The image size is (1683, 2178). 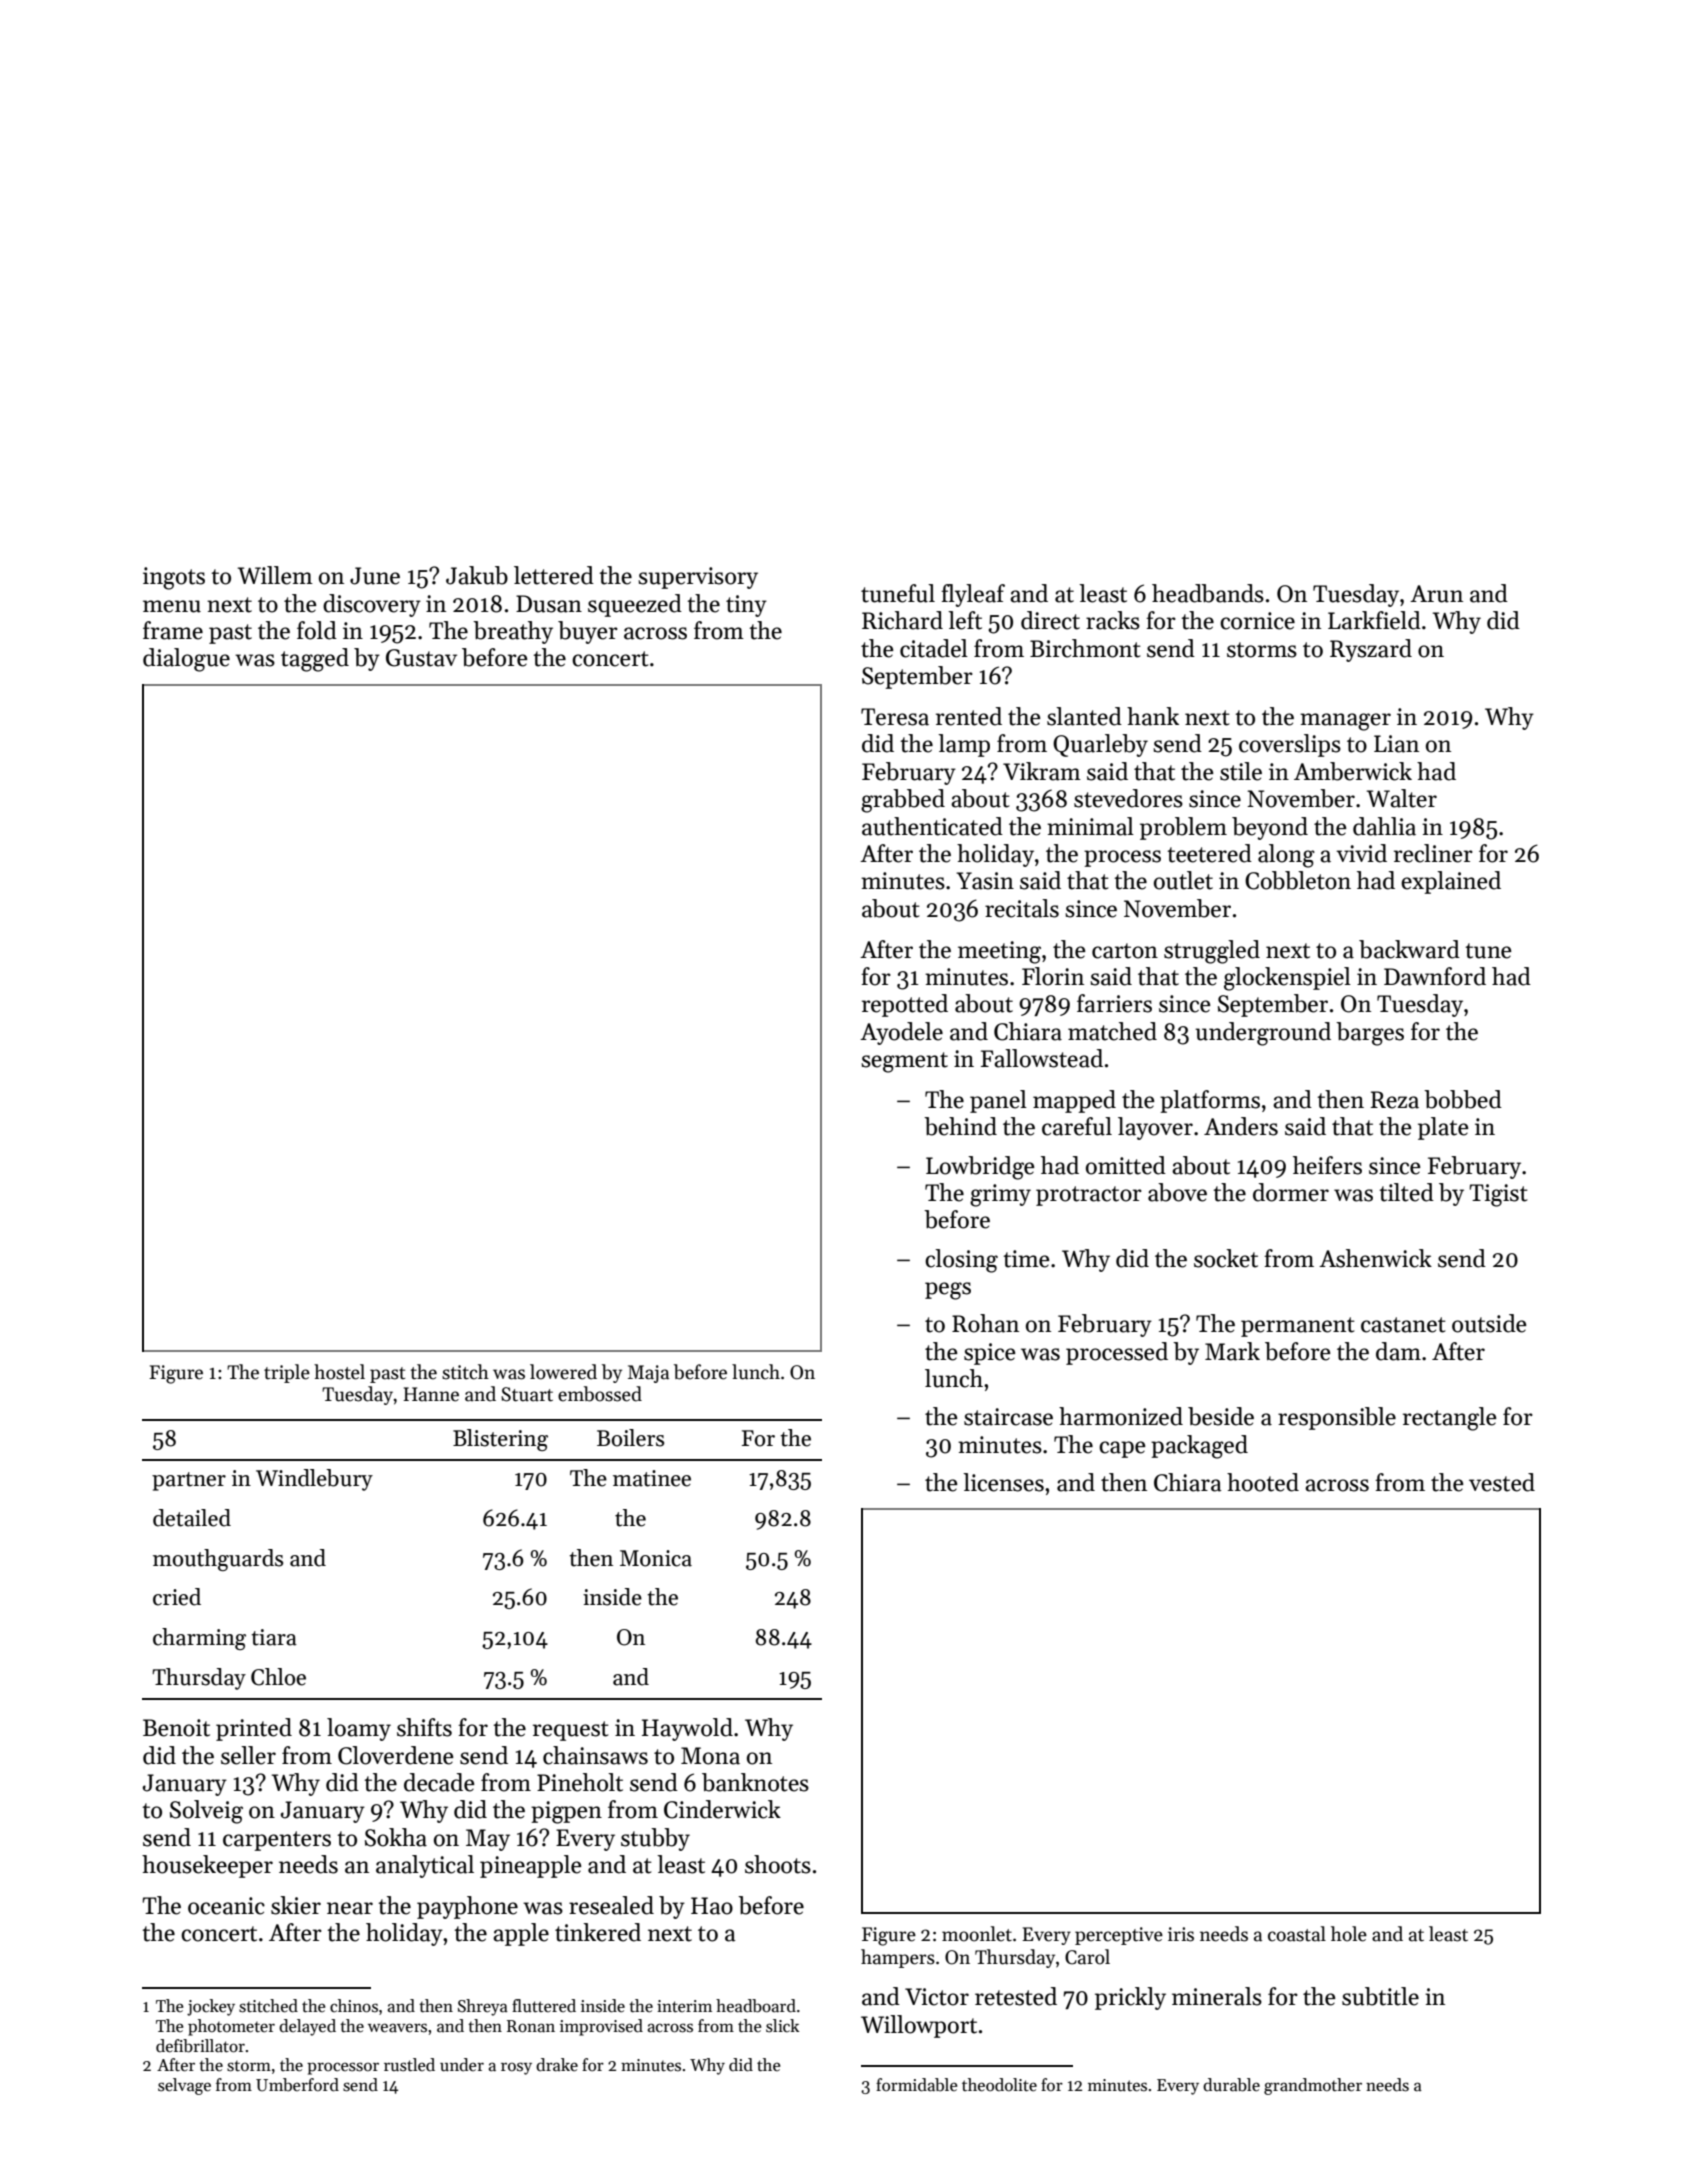 I want to click on selvage, so click(x=184, y=2086).
